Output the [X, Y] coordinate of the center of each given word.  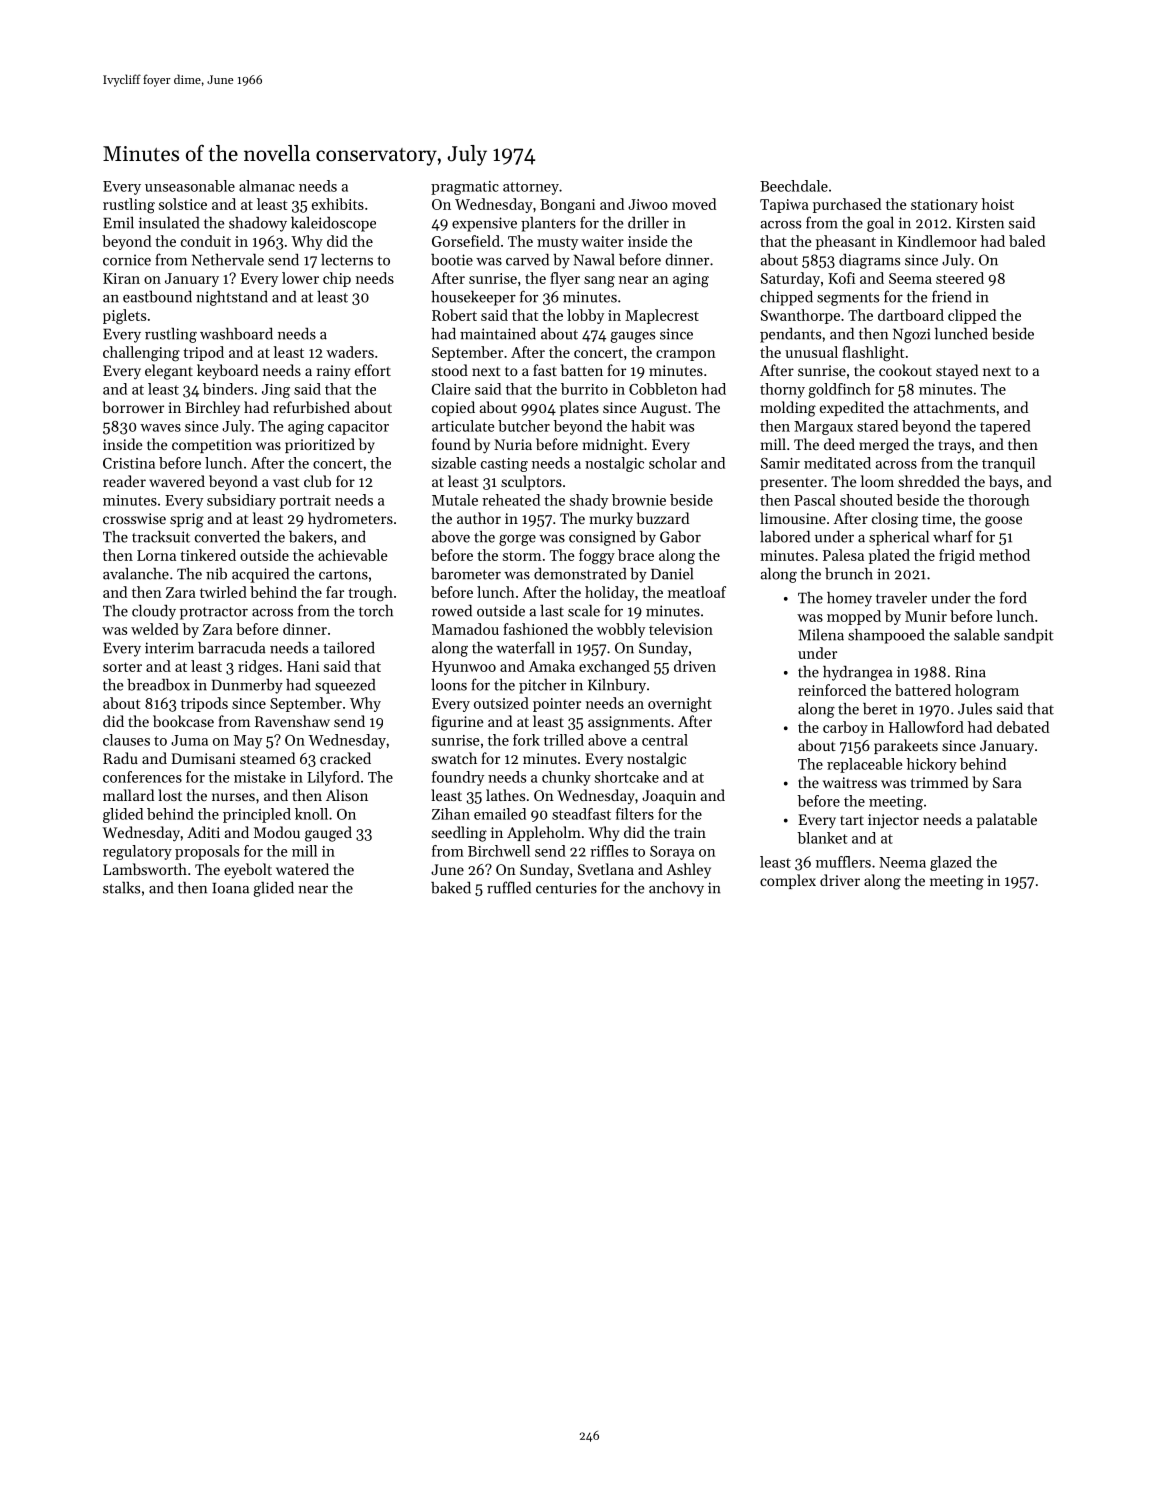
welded [155, 629]
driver [840, 880]
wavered [177, 481]
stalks [121, 888]
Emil [118, 223]
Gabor [680, 537]
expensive [484, 224]
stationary [944, 206]
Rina [970, 672]
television [681, 629]
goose [1003, 522]
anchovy [676, 889]
